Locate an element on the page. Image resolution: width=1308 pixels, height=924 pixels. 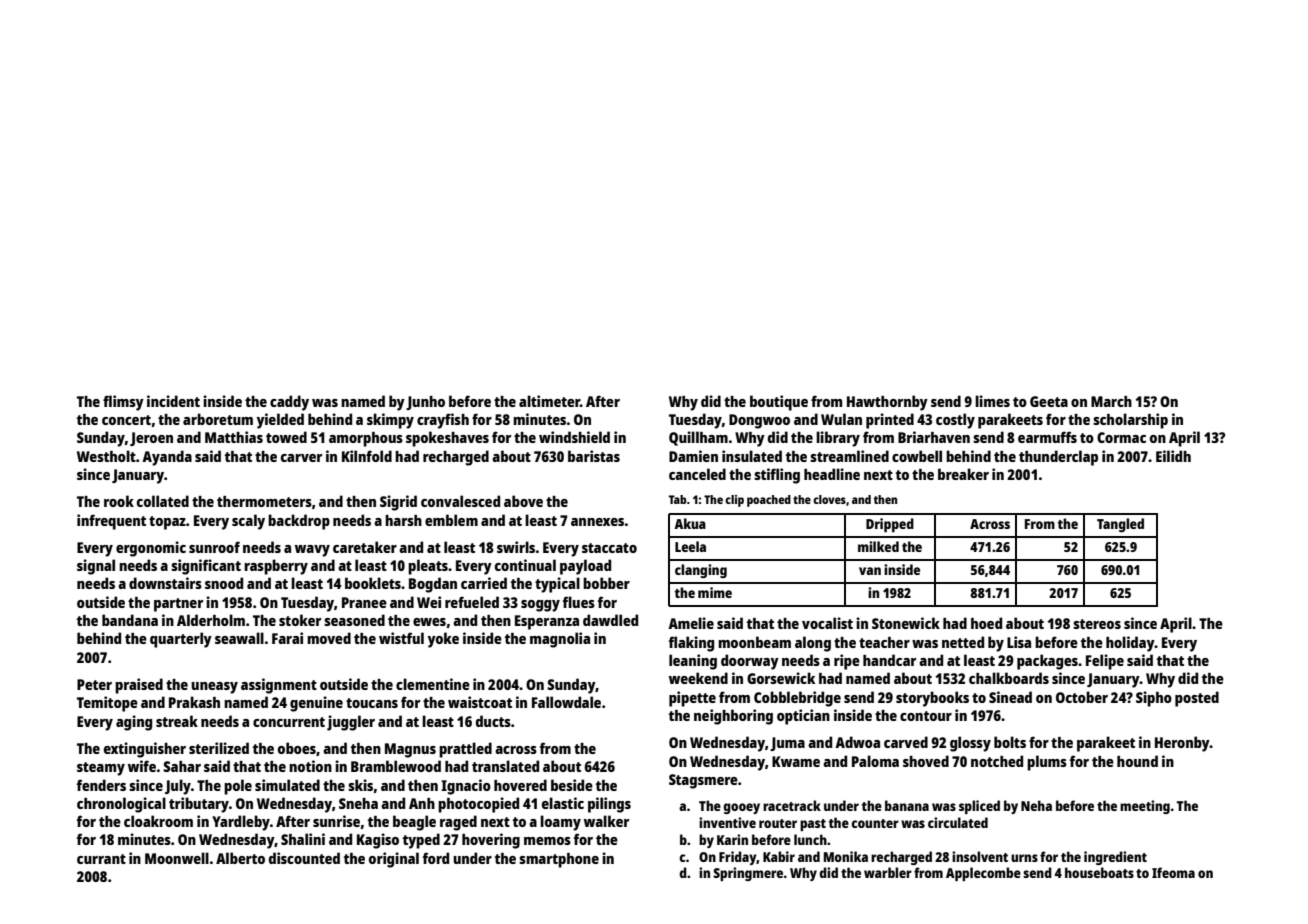
carried is located at coordinates (484, 583).
